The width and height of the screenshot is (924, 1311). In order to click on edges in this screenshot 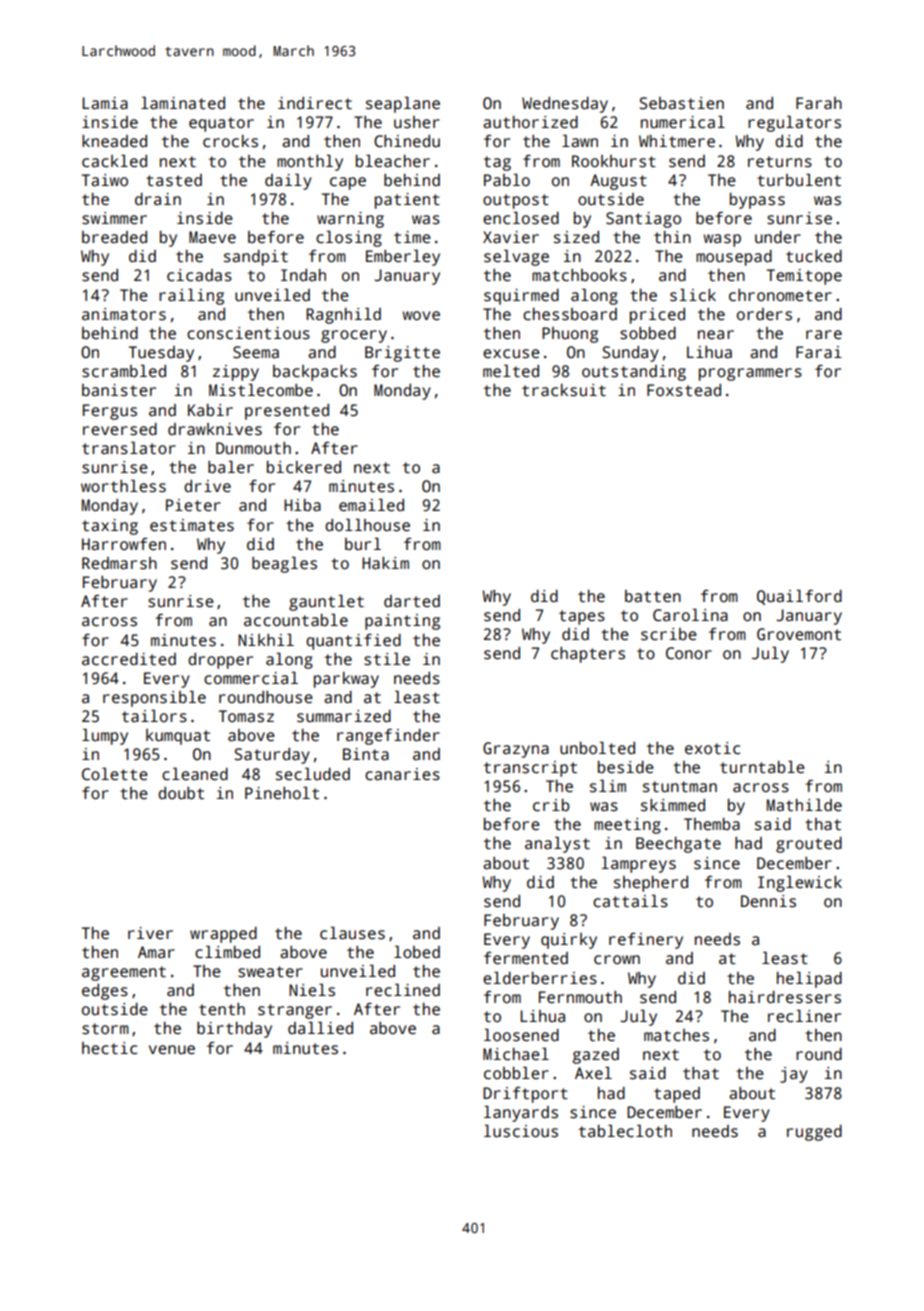, I will do `click(105, 992)`.
